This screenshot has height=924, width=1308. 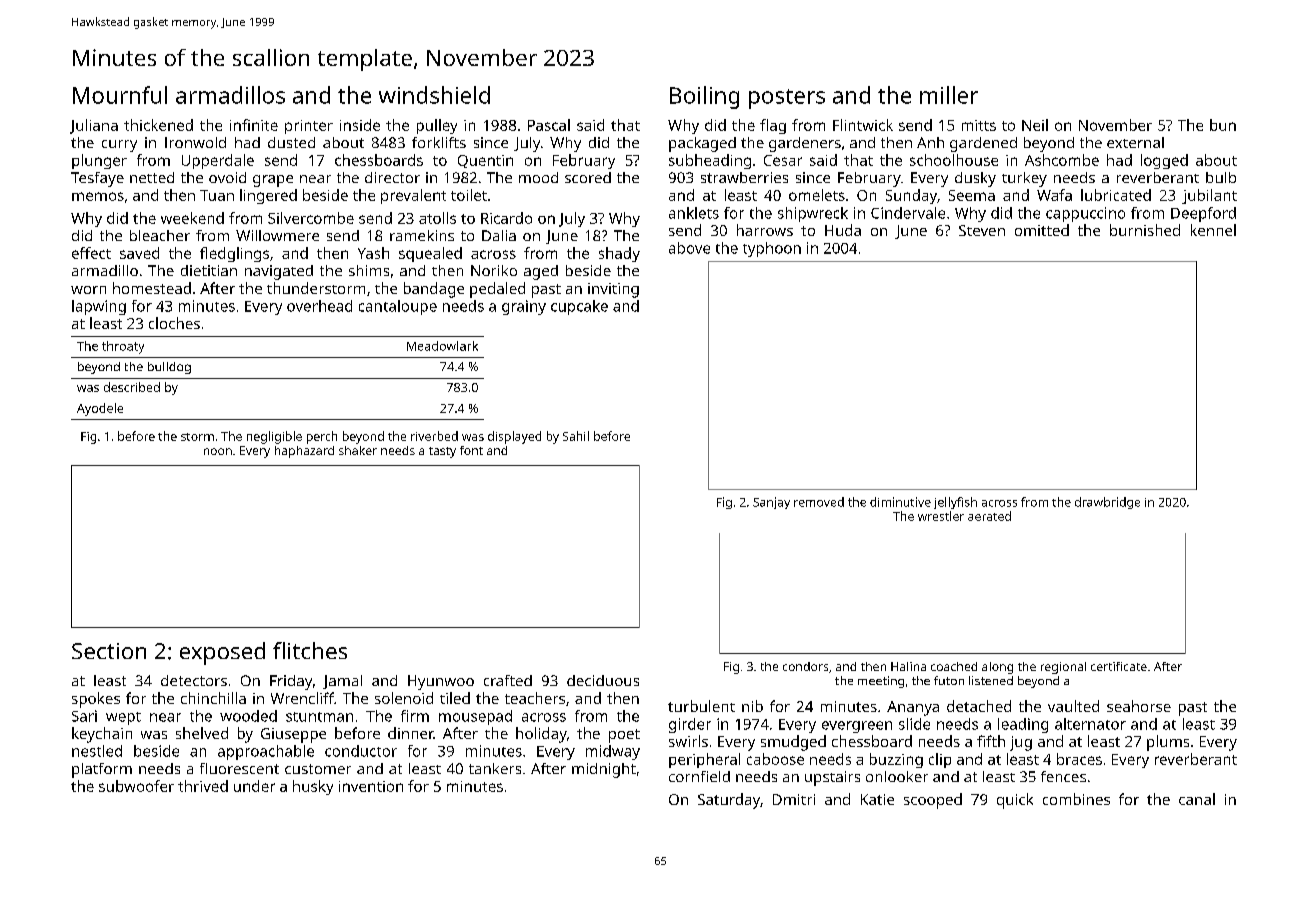 What do you see at coordinates (96, 700) in the screenshot?
I see `spokes` at bounding box center [96, 700].
